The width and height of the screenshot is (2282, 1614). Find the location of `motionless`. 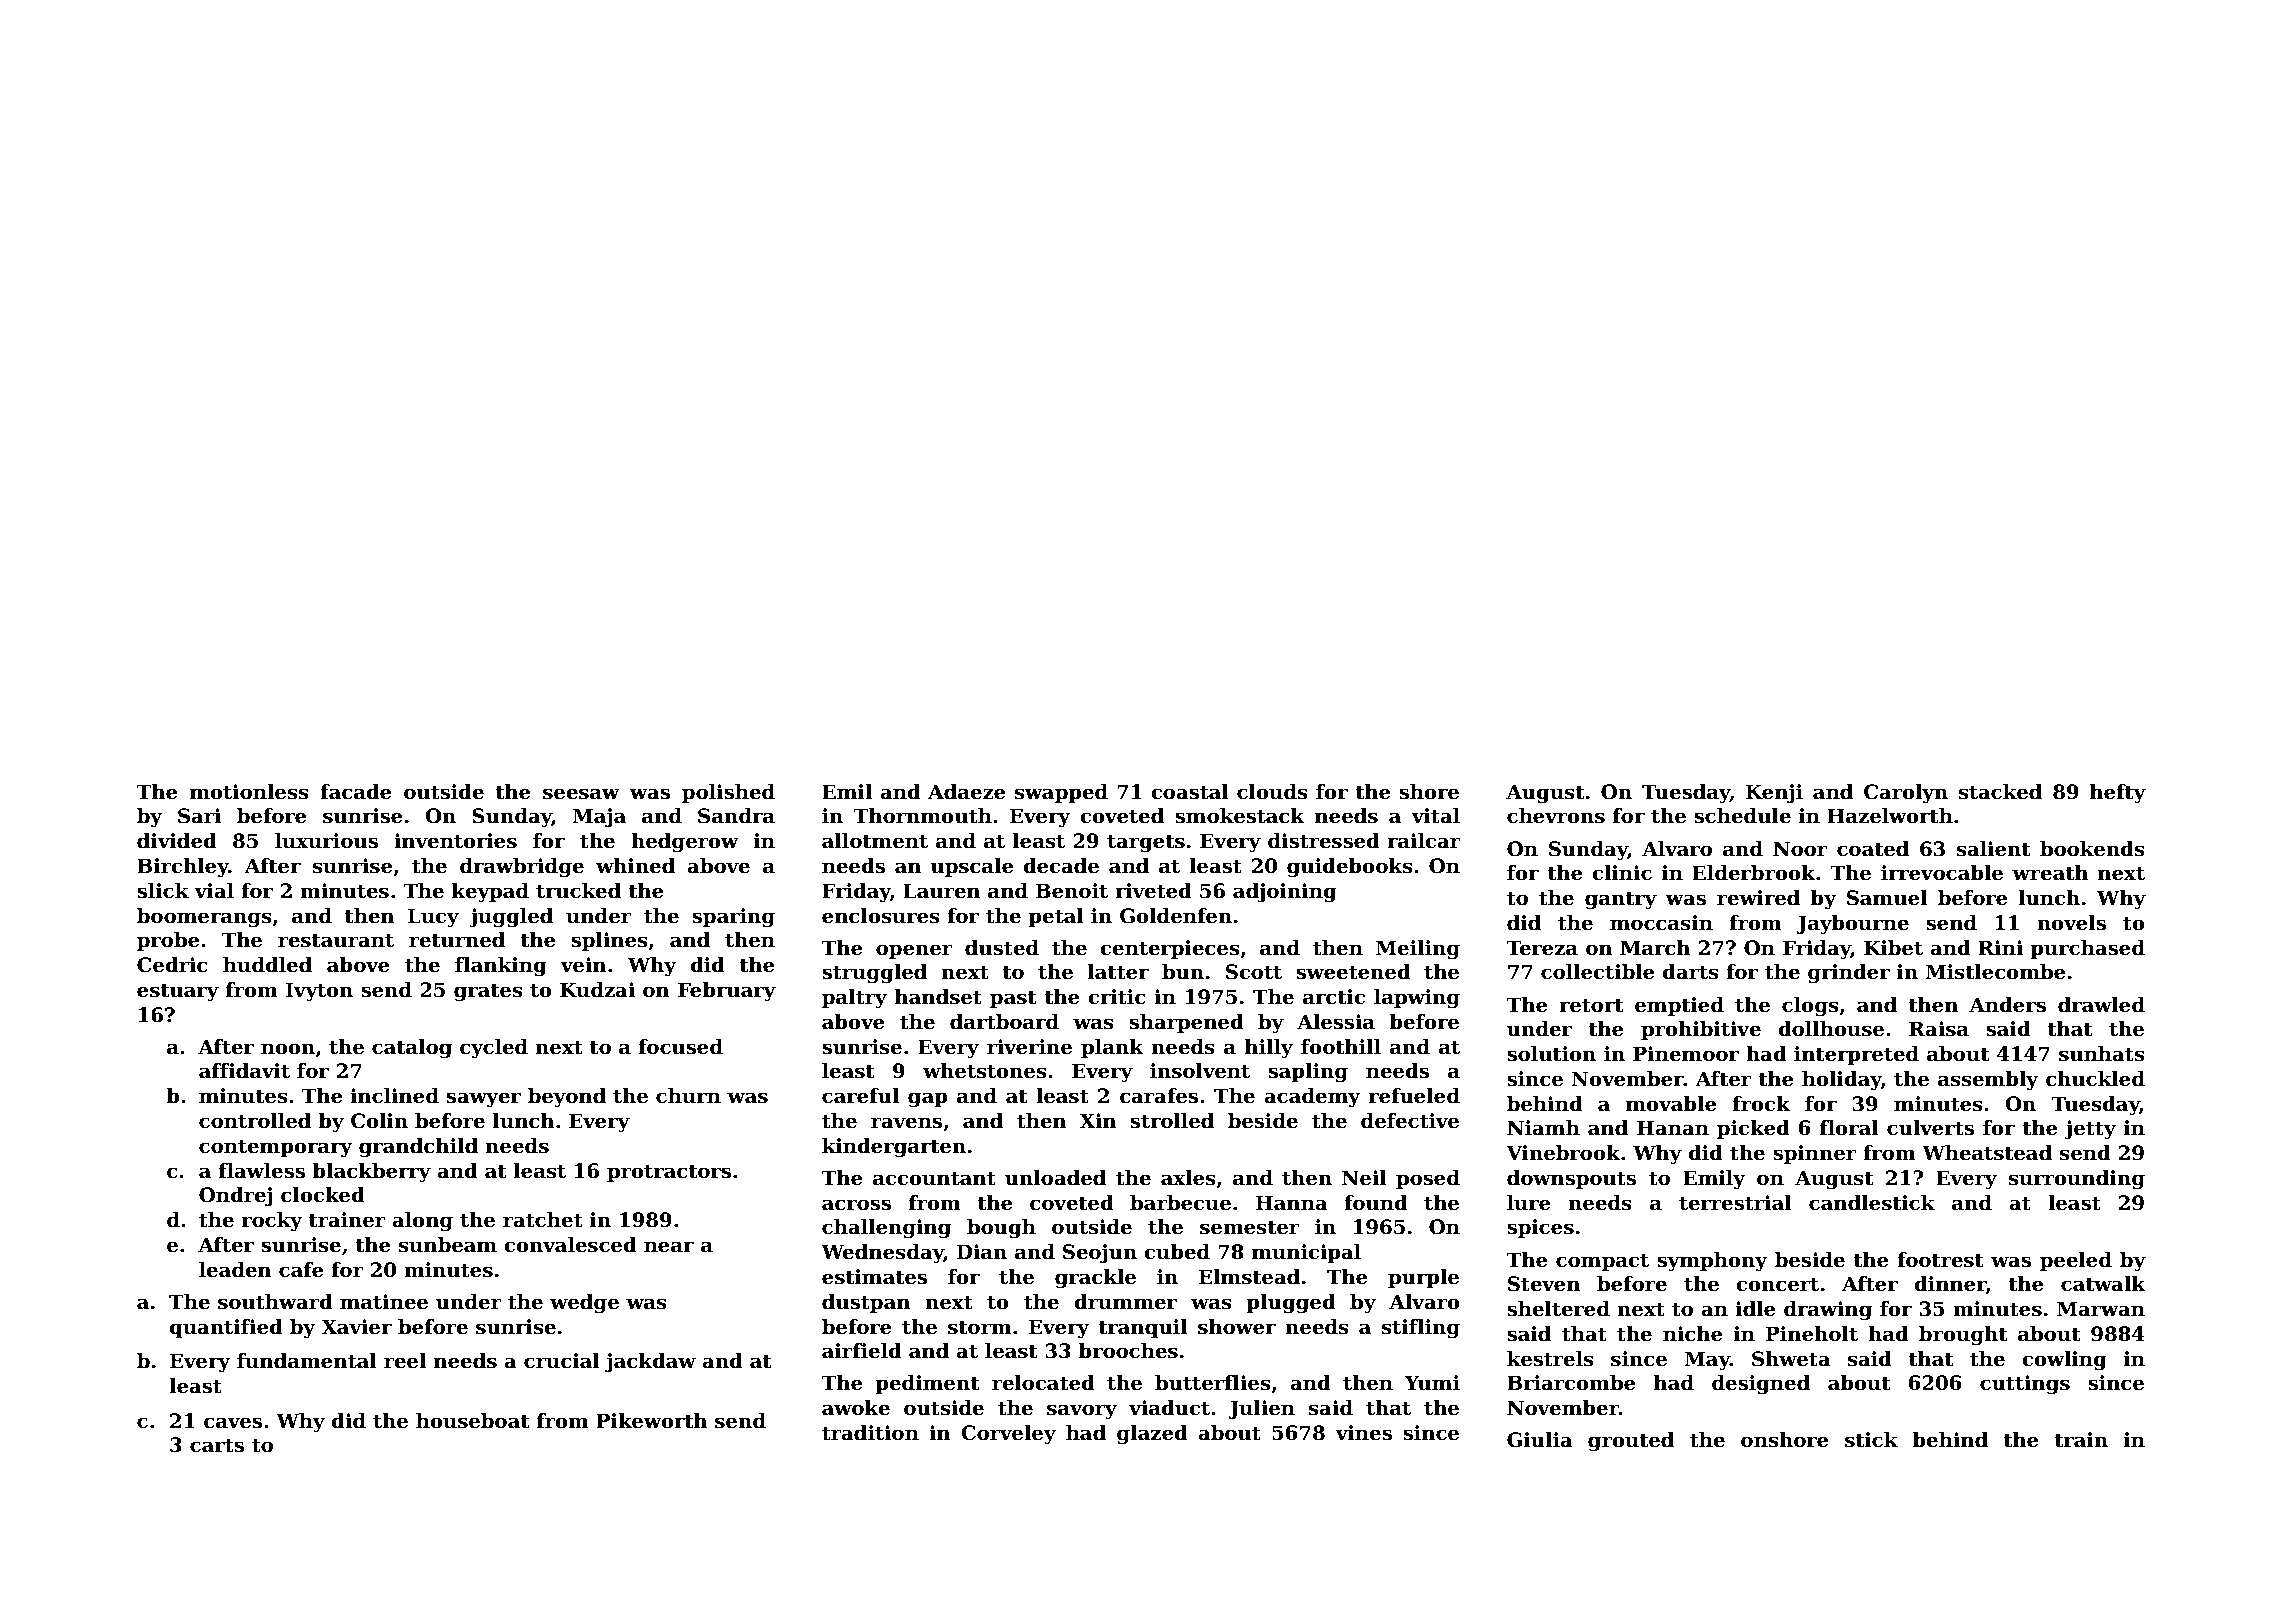

motionless is located at coordinates (249, 792).
